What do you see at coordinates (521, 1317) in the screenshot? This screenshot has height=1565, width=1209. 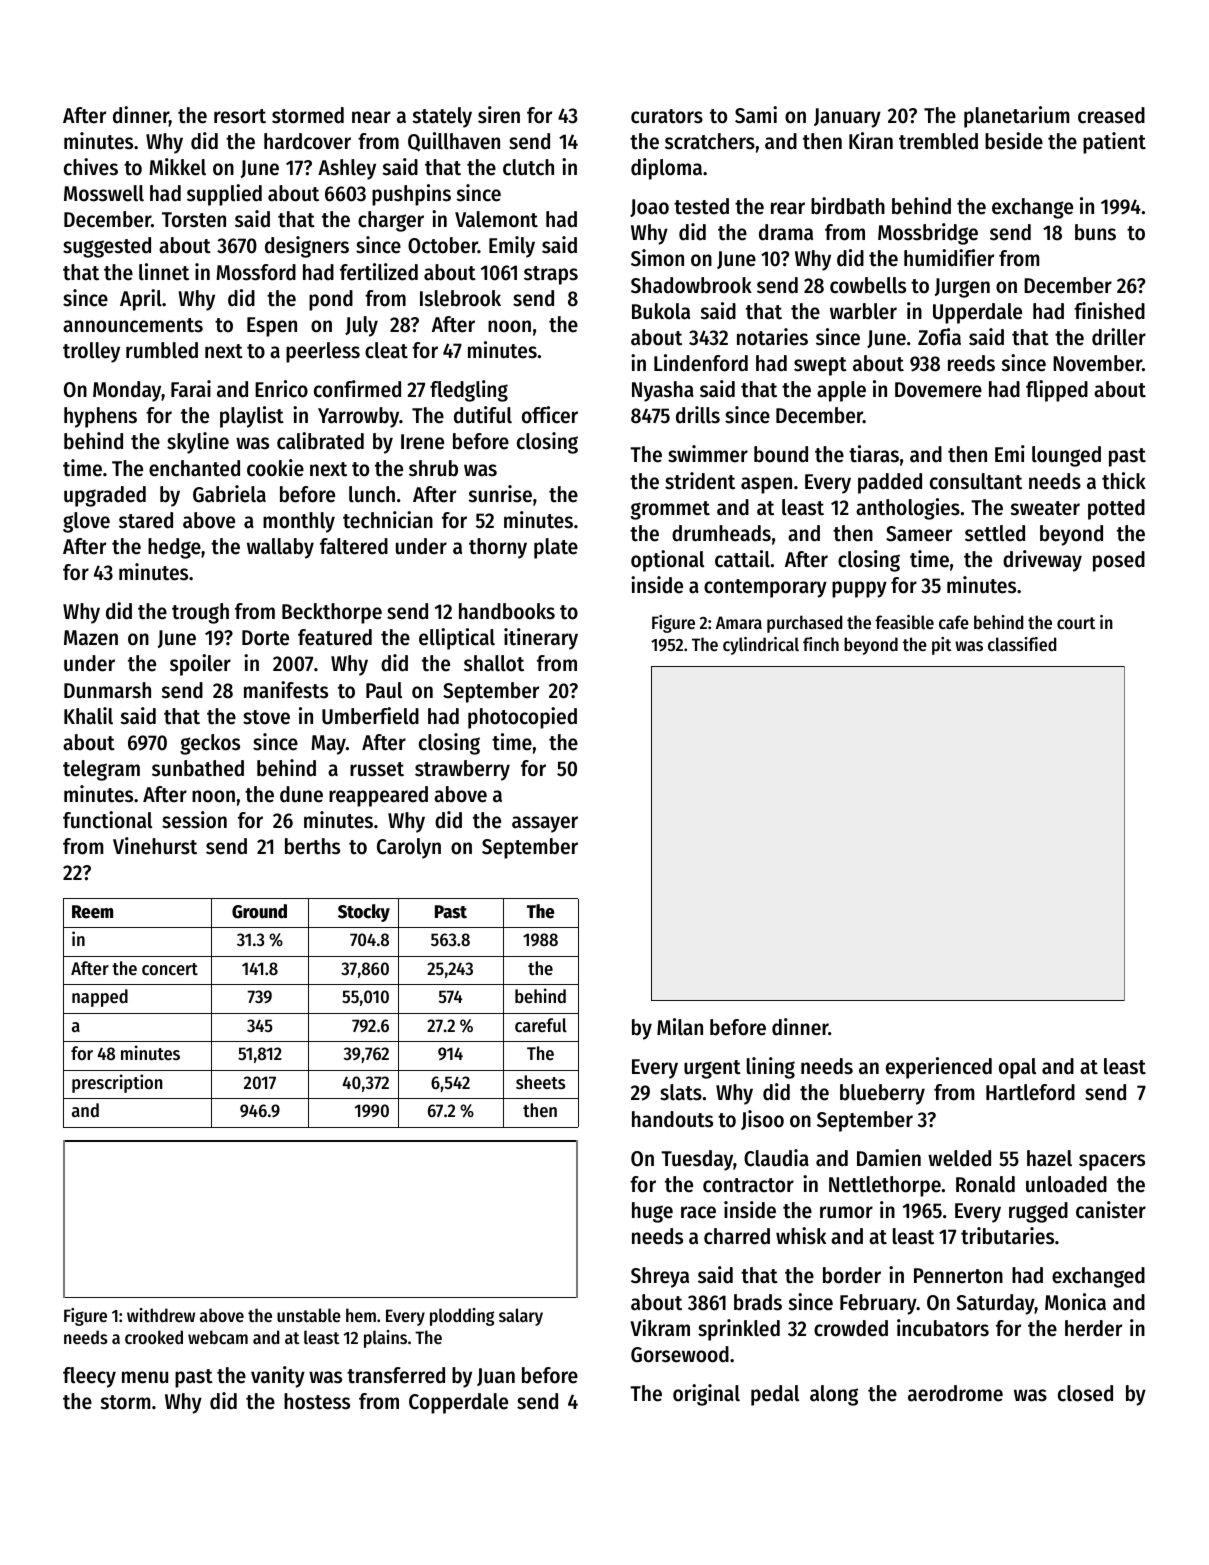 I see `salary` at bounding box center [521, 1317].
